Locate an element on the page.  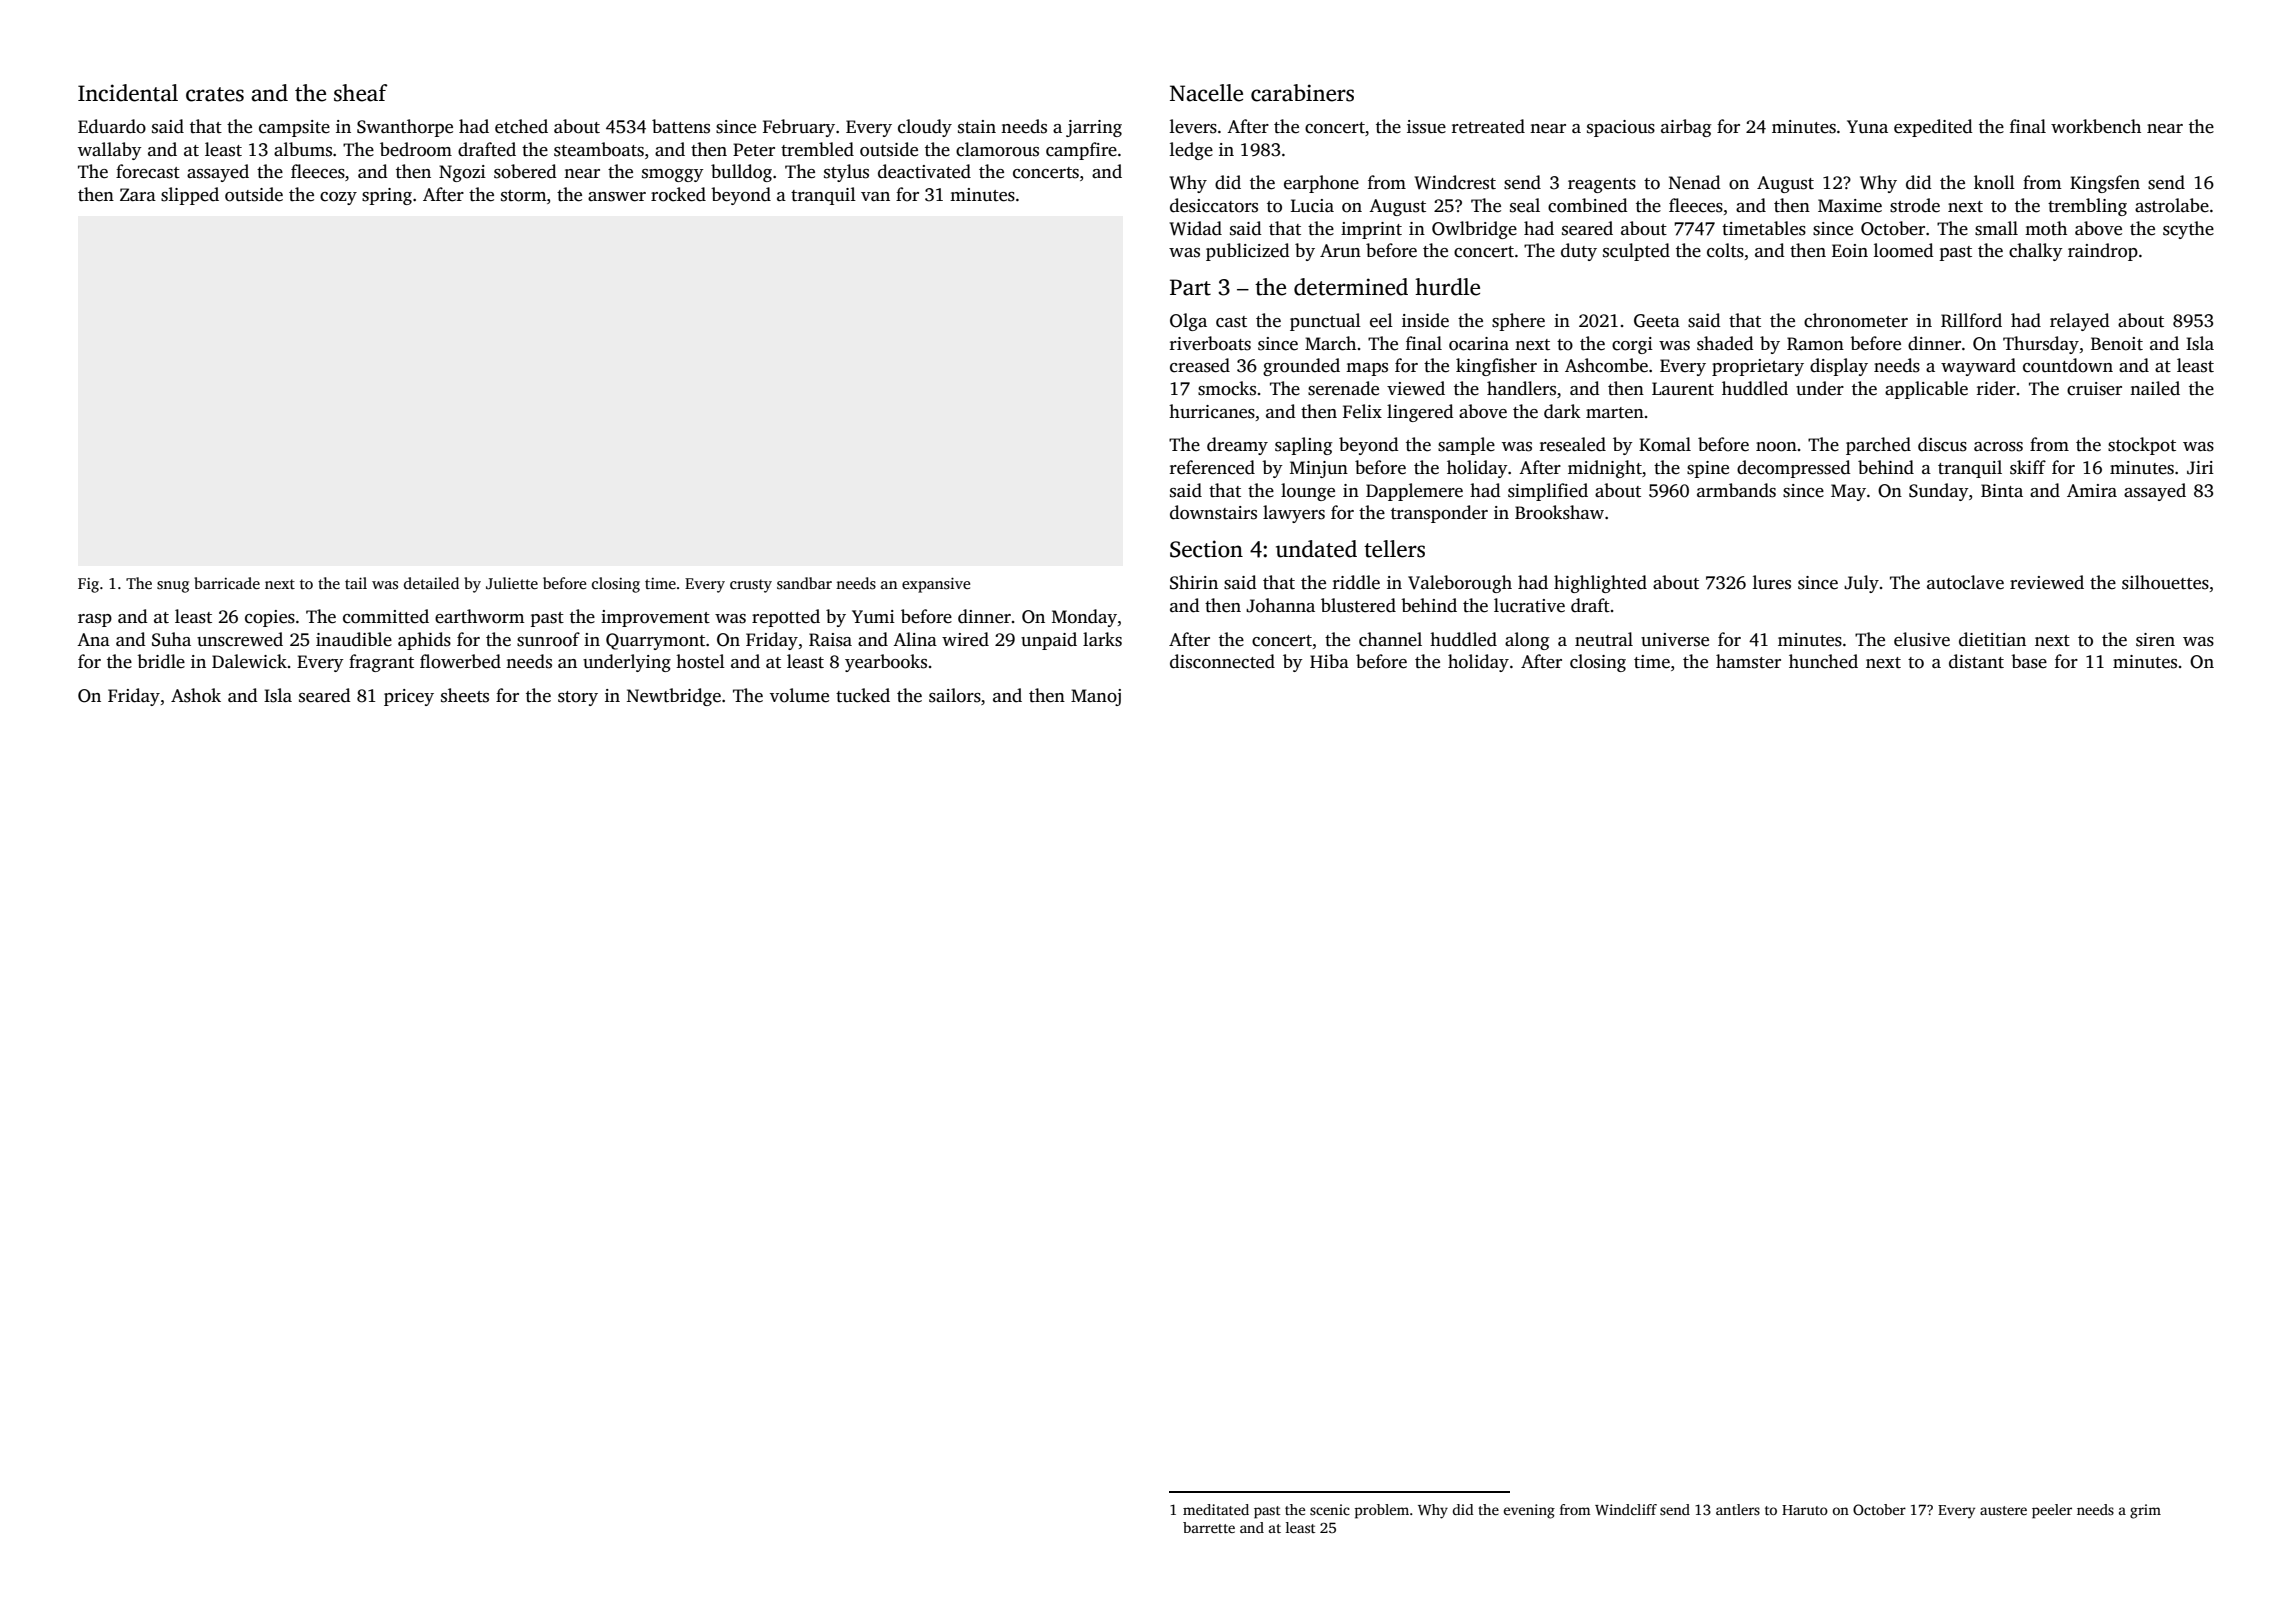
channel is located at coordinates (1390, 639).
